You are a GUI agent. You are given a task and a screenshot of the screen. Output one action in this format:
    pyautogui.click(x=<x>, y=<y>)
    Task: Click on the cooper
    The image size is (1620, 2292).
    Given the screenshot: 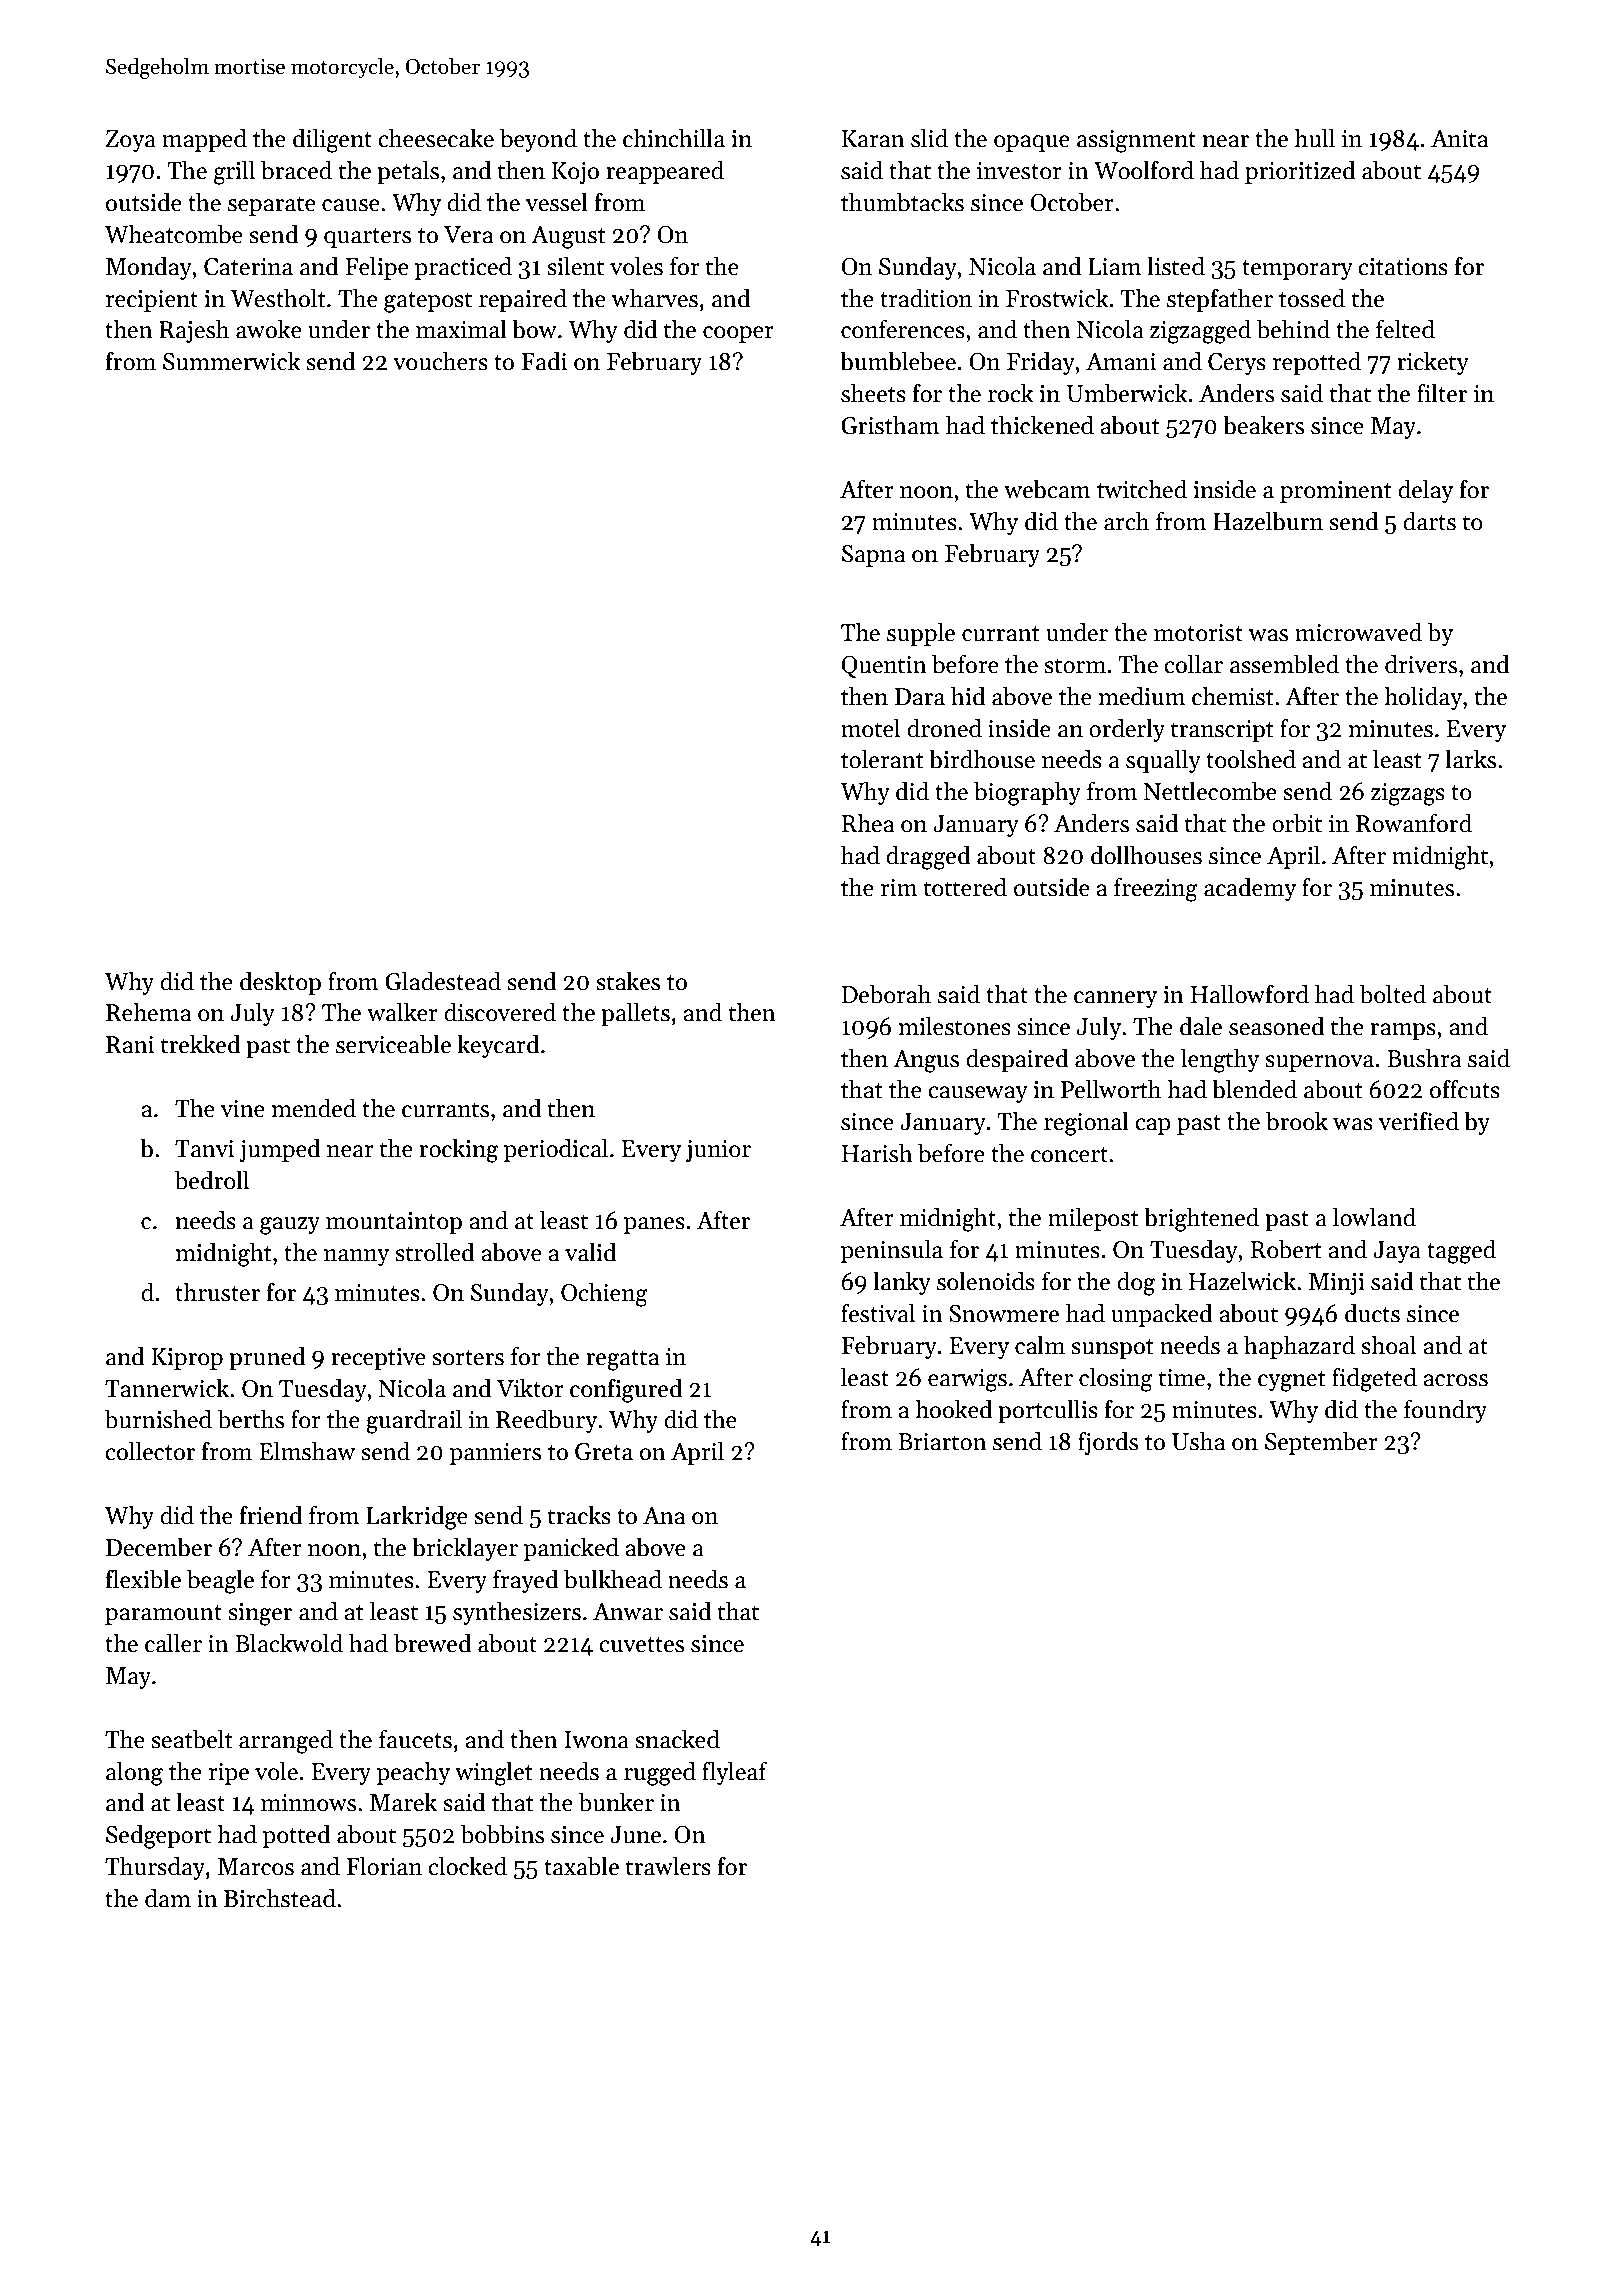 What is the action you would take?
    pyautogui.click(x=738, y=334)
